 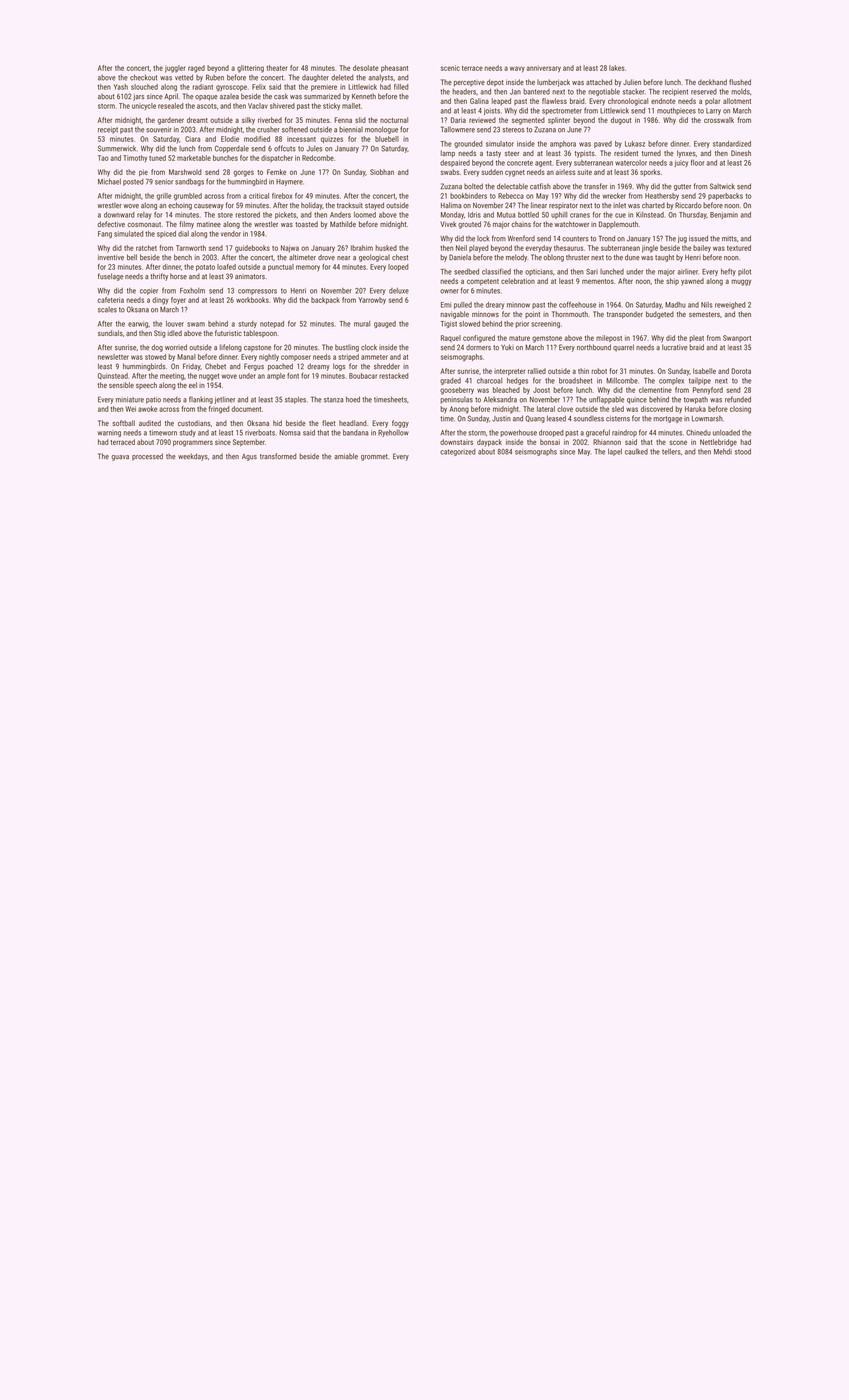 What do you see at coordinates (723, 452) in the screenshot?
I see `Mehdi` at bounding box center [723, 452].
